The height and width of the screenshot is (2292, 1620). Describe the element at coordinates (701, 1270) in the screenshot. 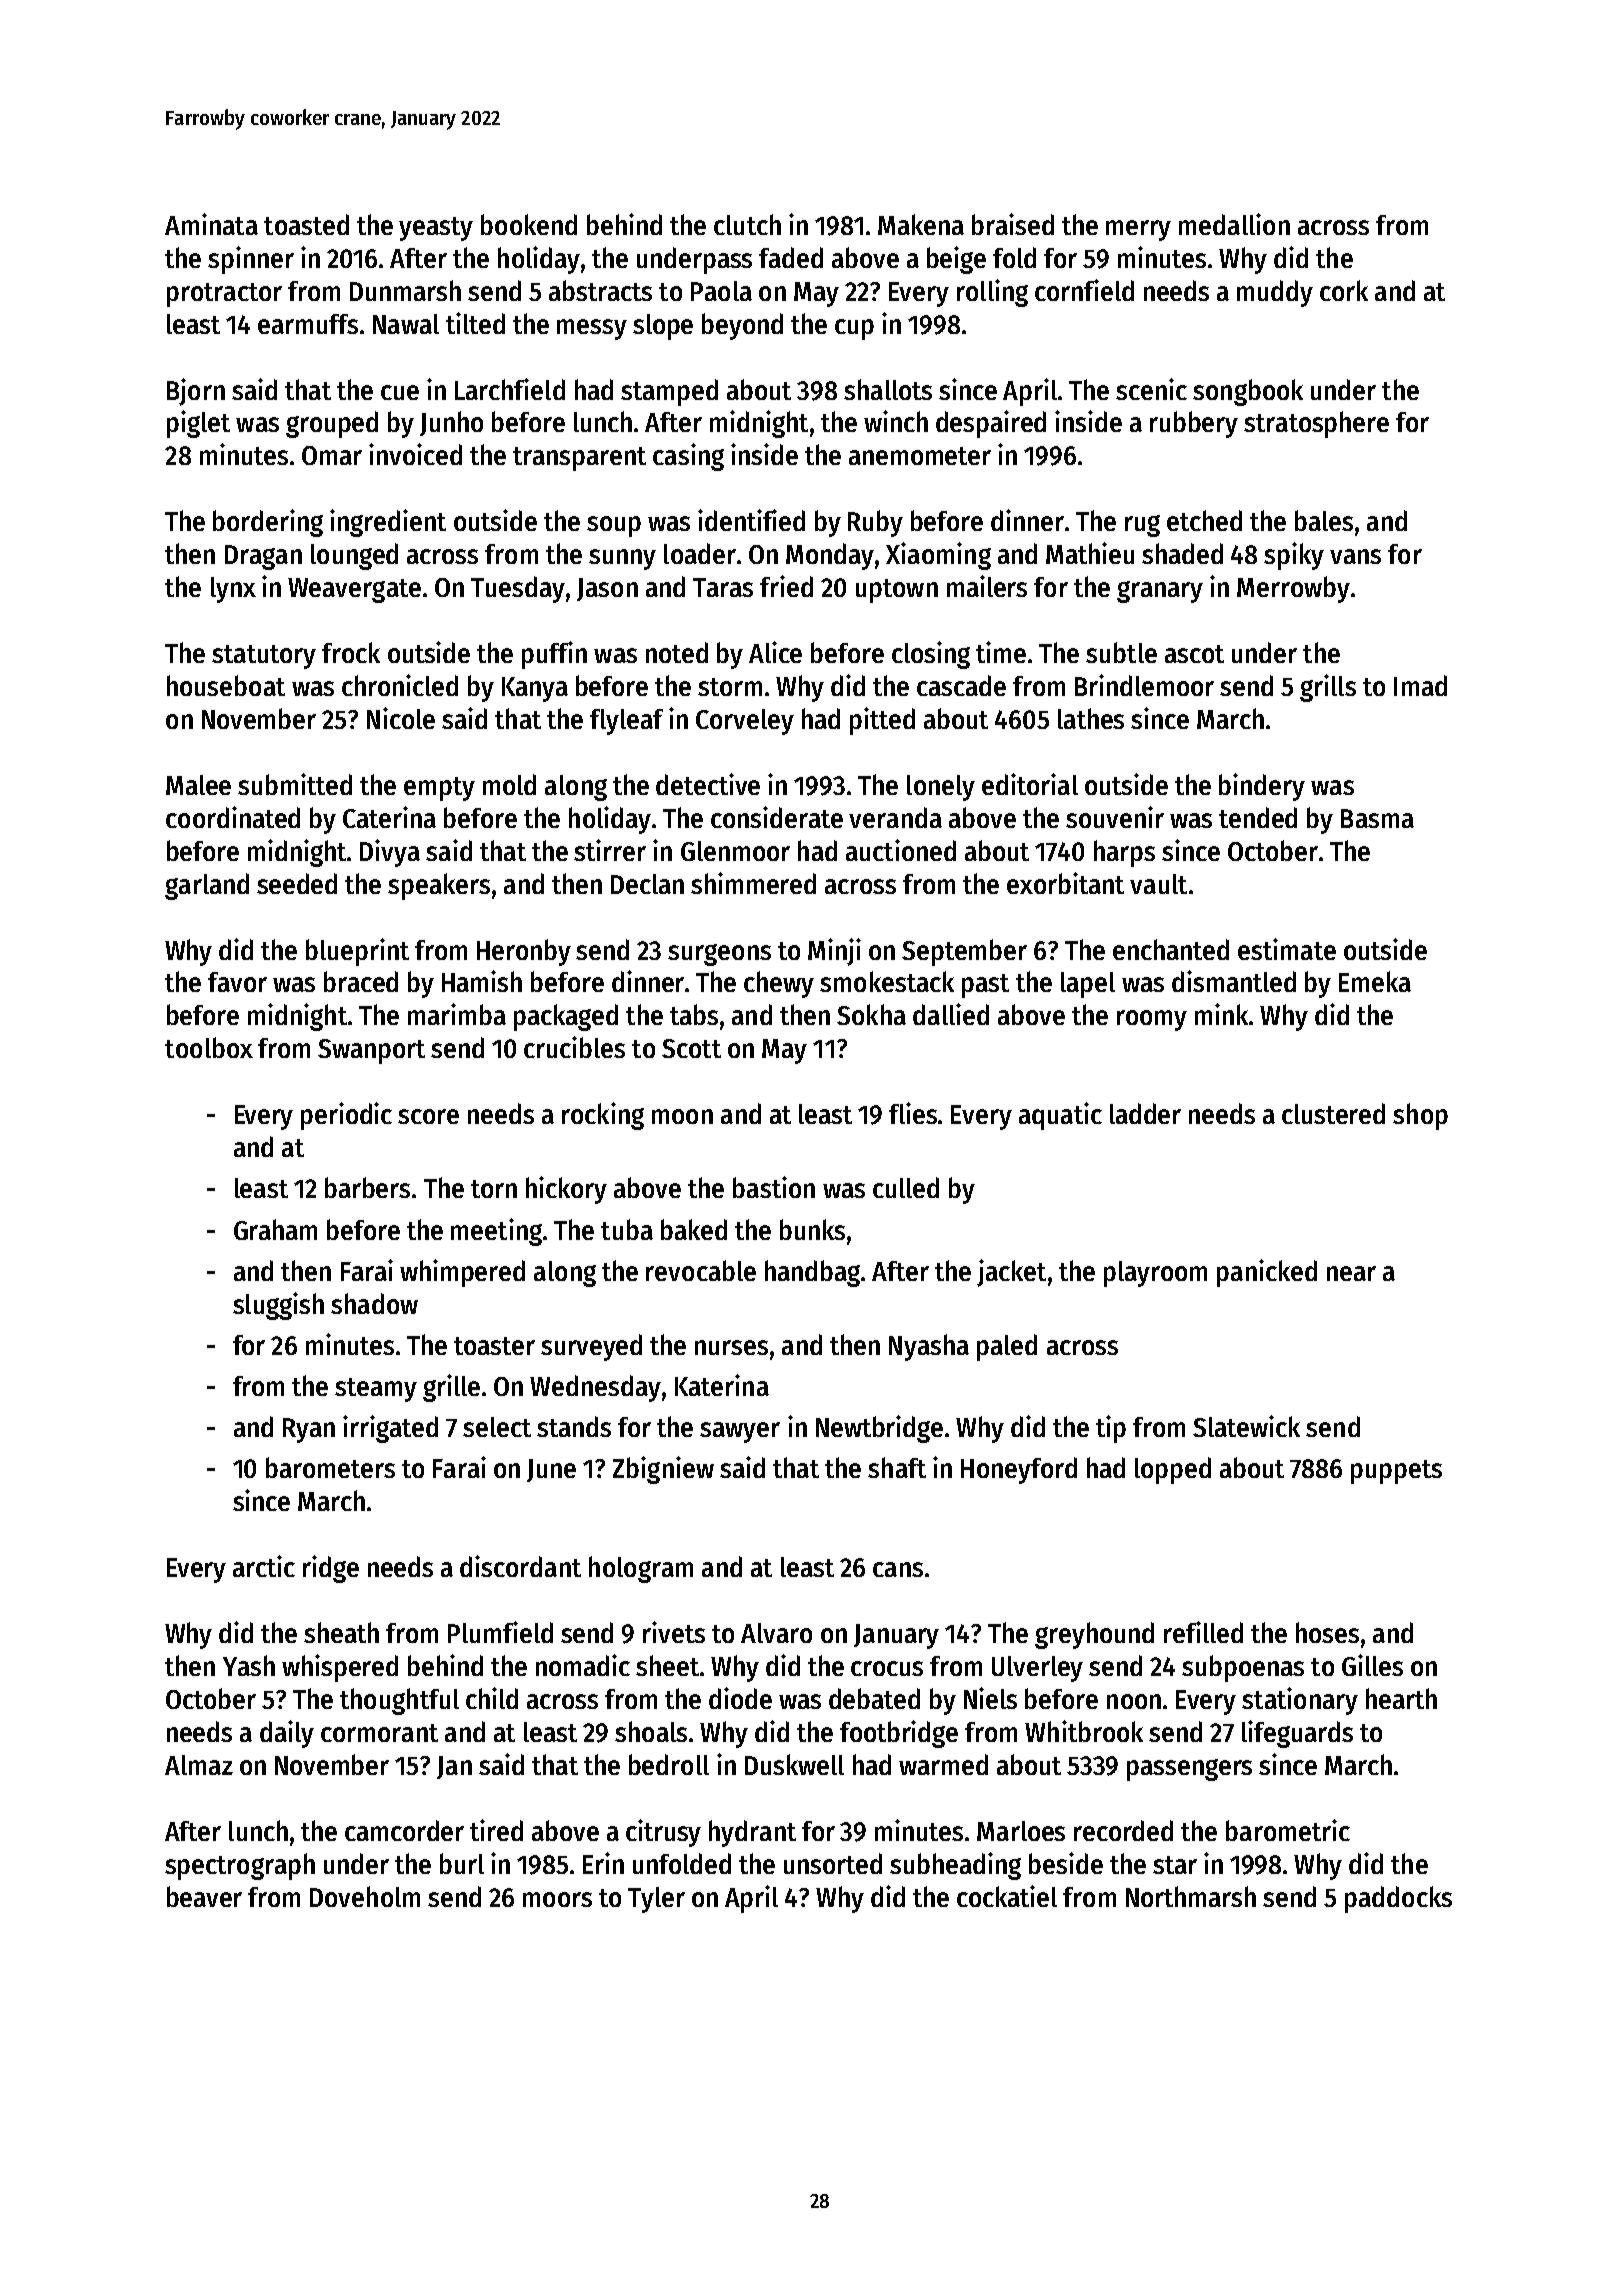

I see `revocable` at that location.
